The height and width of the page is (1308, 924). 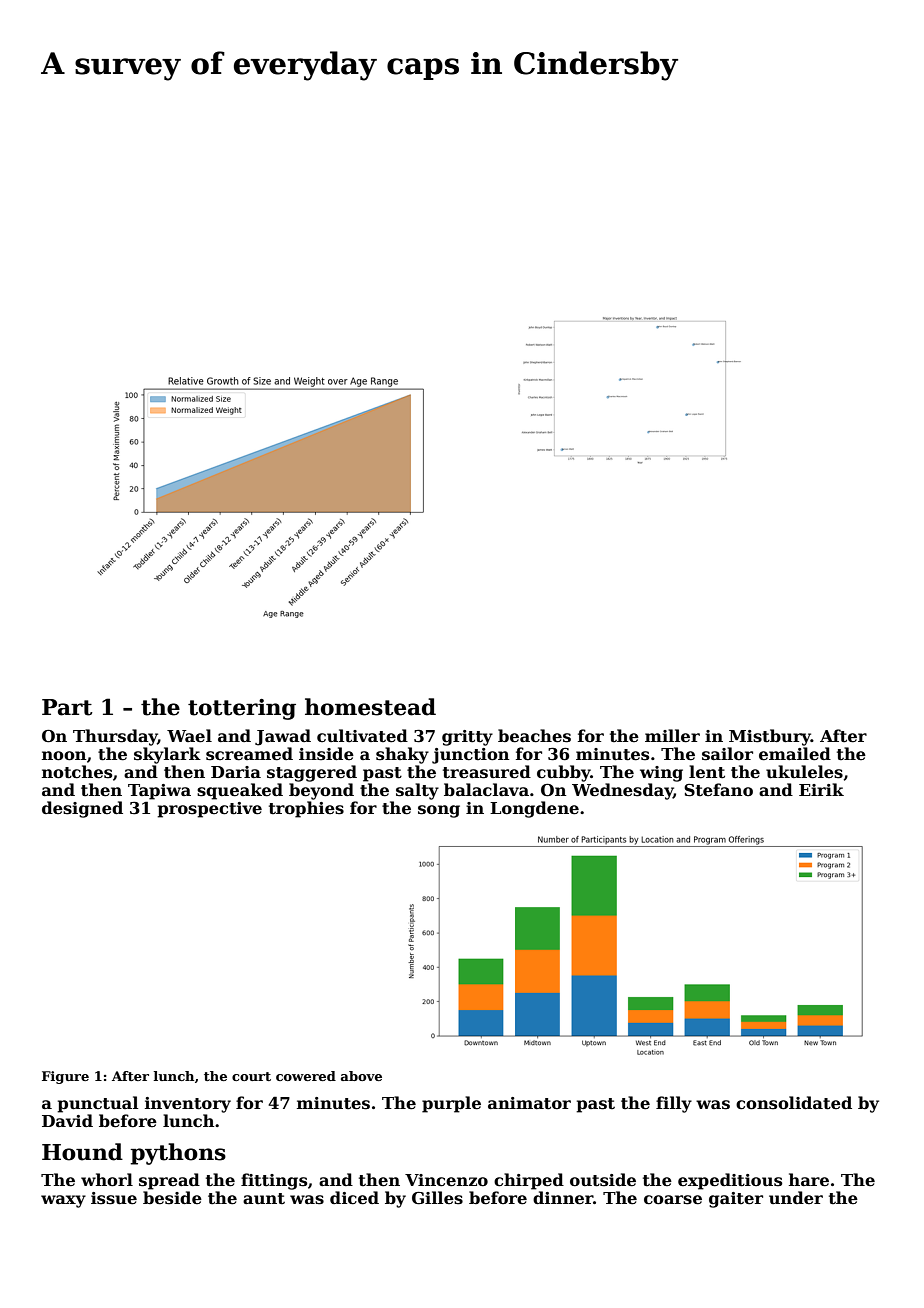 I want to click on waxy, so click(x=63, y=1201).
